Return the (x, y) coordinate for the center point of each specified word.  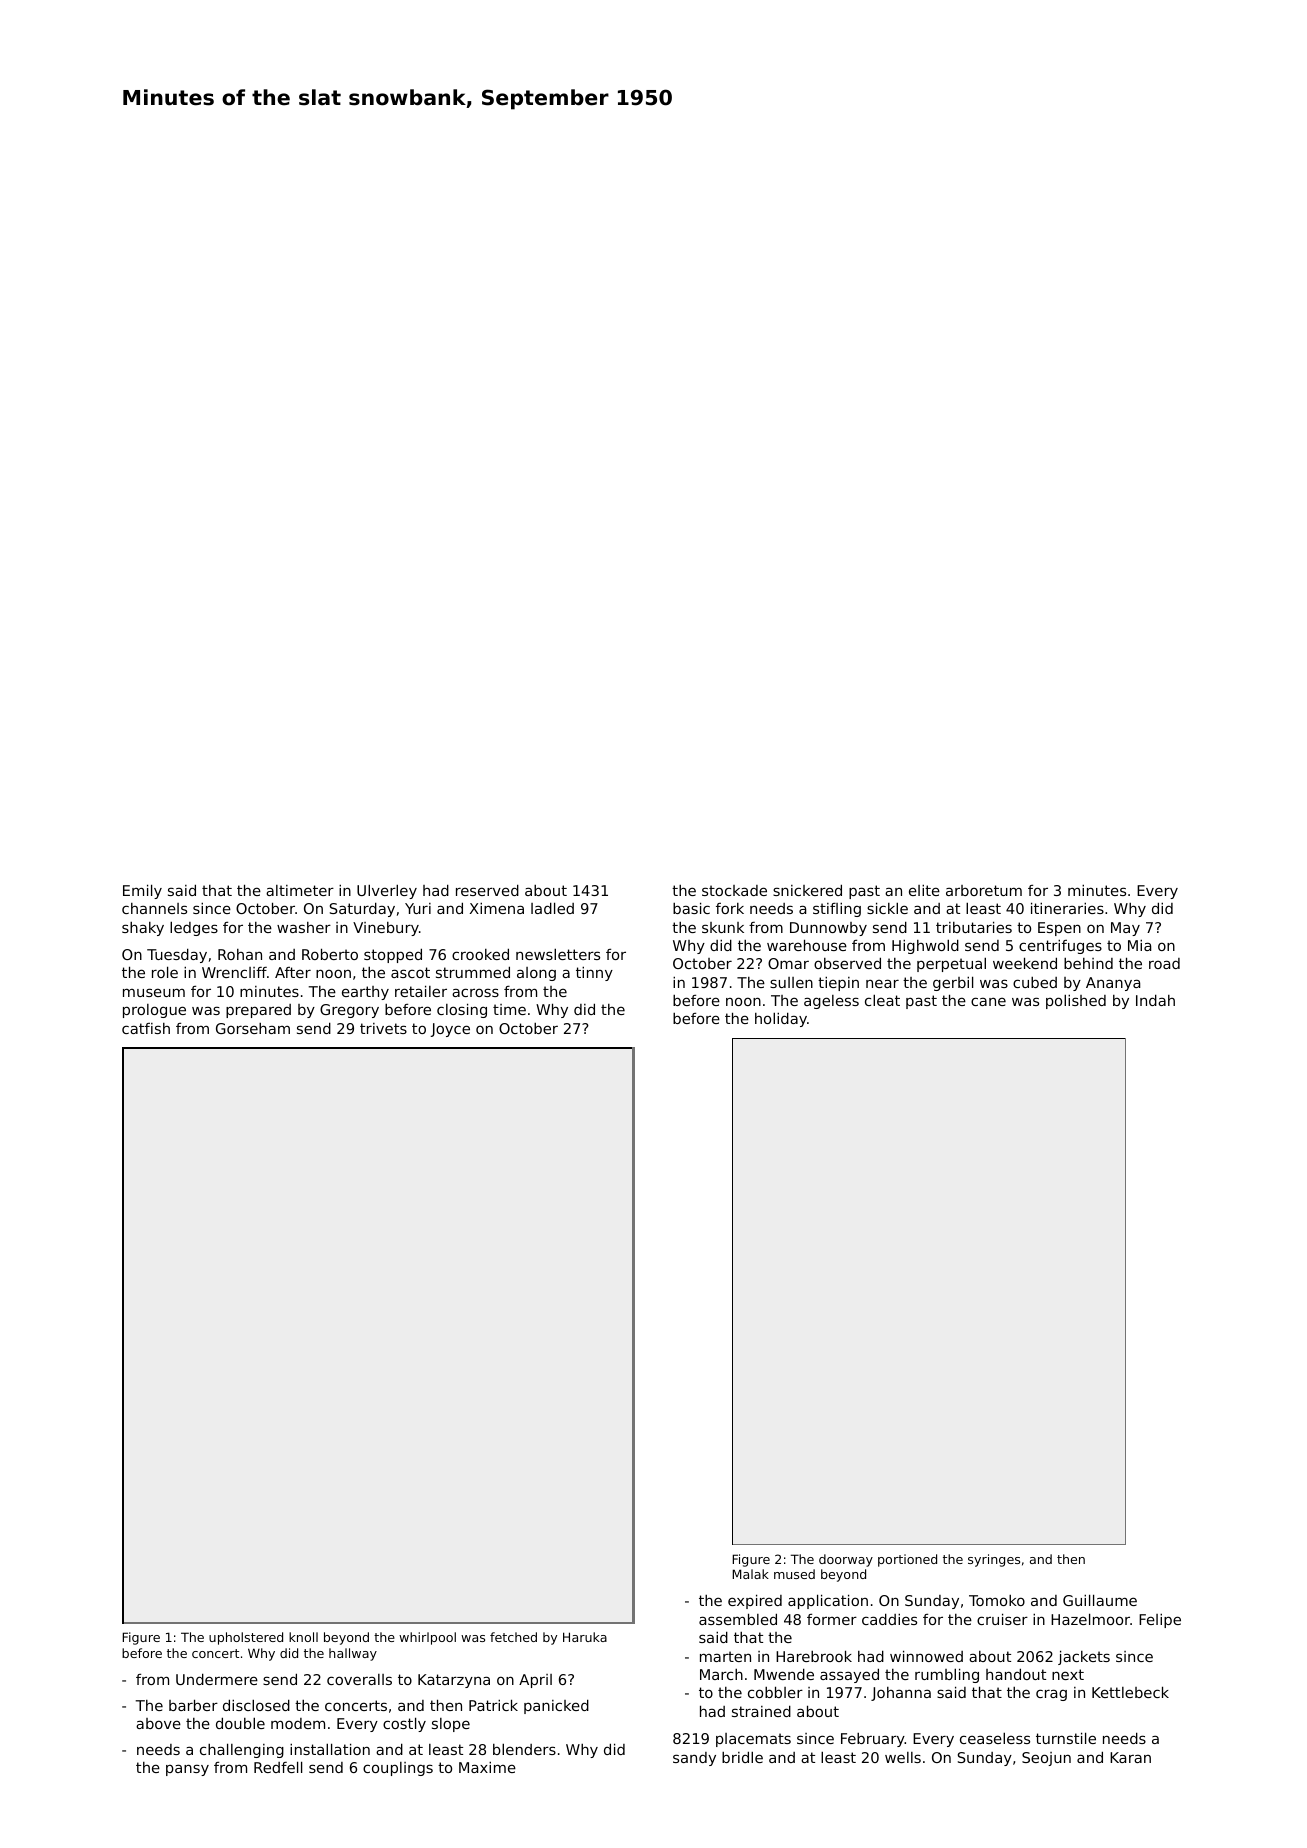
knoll (303, 1637)
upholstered (246, 1638)
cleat (882, 1000)
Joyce (450, 1030)
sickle (887, 908)
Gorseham (253, 1028)
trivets (383, 1028)
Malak (750, 1574)
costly (404, 1724)
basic (691, 908)
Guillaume (1100, 1600)
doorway (846, 1560)
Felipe (1160, 1621)
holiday (781, 1019)
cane (988, 1001)
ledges (194, 929)
